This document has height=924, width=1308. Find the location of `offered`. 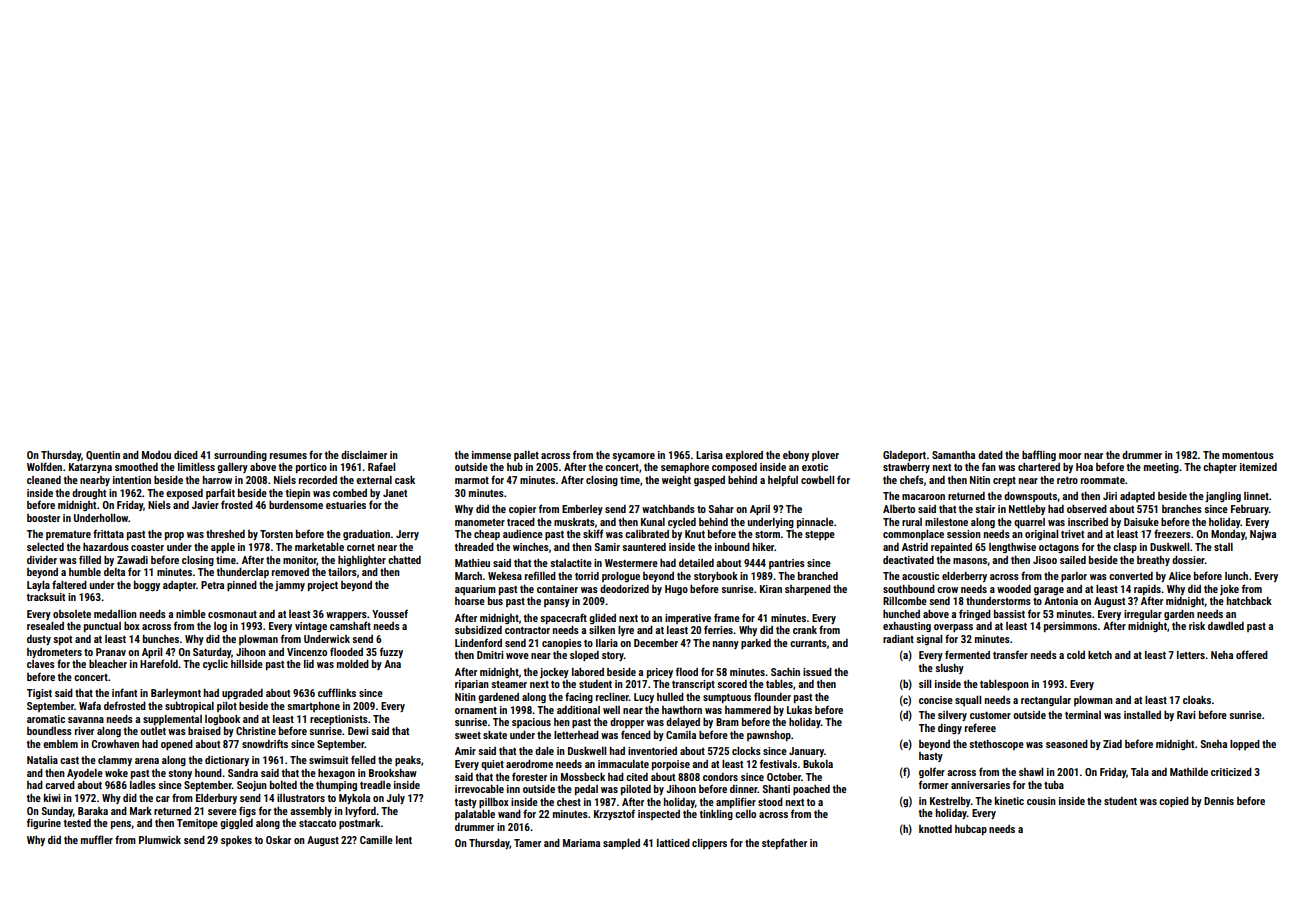

offered is located at coordinates (1252, 654).
